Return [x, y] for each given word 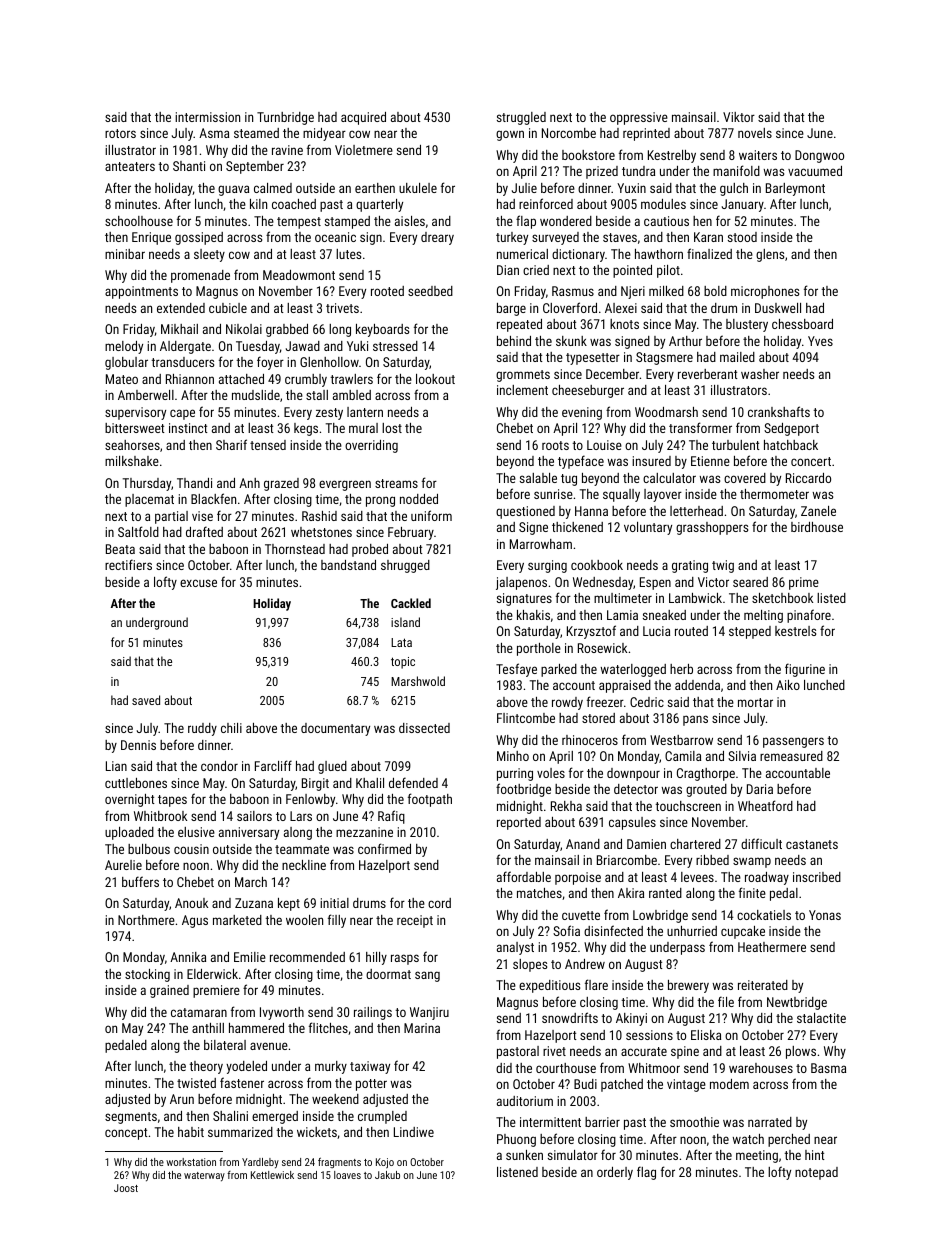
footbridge [523, 790]
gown [510, 135]
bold [715, 291]
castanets [812, 844]
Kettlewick [272, 1175]
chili [231, 728]
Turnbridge [285, 118]
